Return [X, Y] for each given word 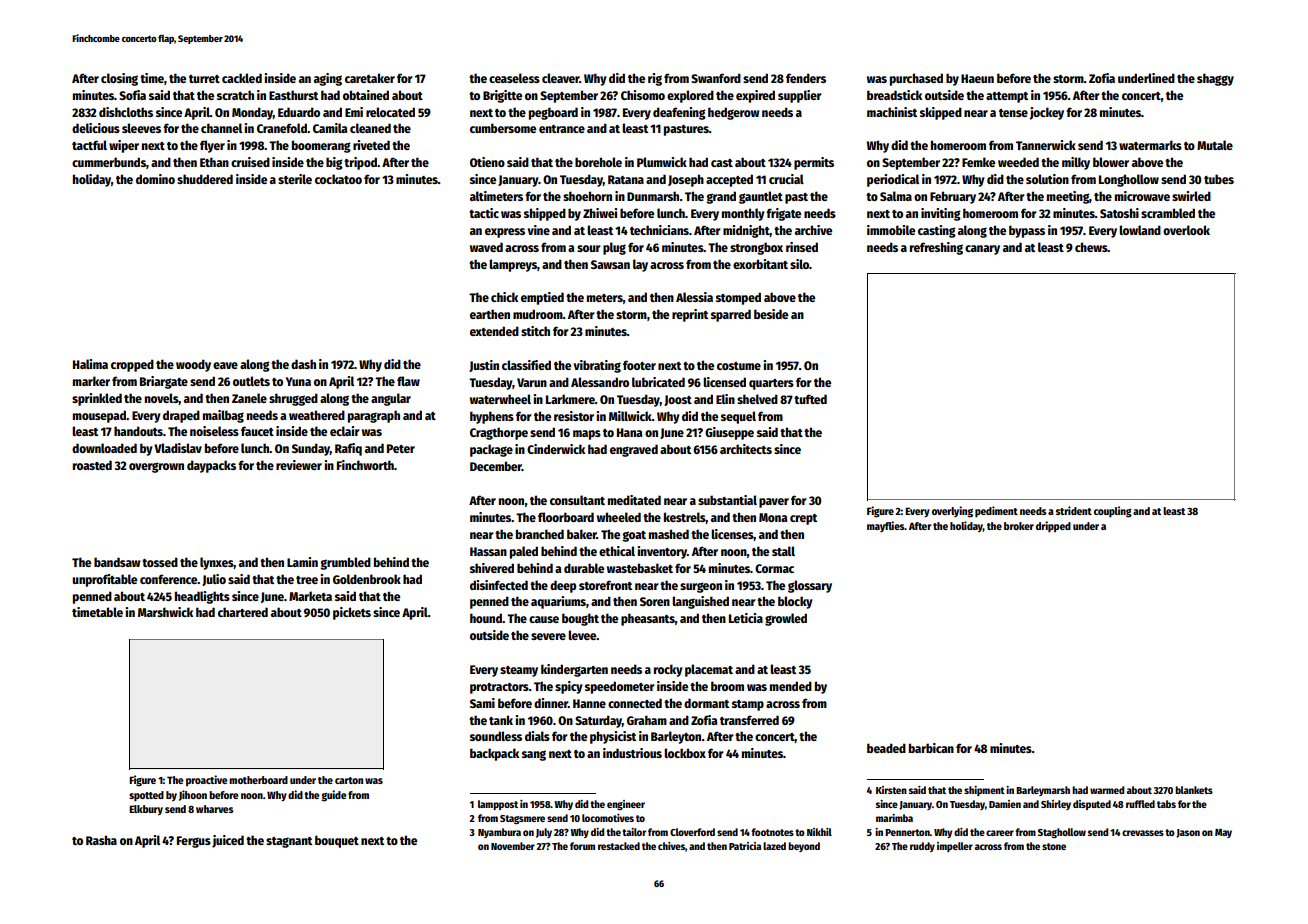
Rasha [101, 840]
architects [746, 449]
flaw [408, 381]
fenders [806, 78]
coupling [1113, 512]
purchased [916, 79]
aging [328, 79]
